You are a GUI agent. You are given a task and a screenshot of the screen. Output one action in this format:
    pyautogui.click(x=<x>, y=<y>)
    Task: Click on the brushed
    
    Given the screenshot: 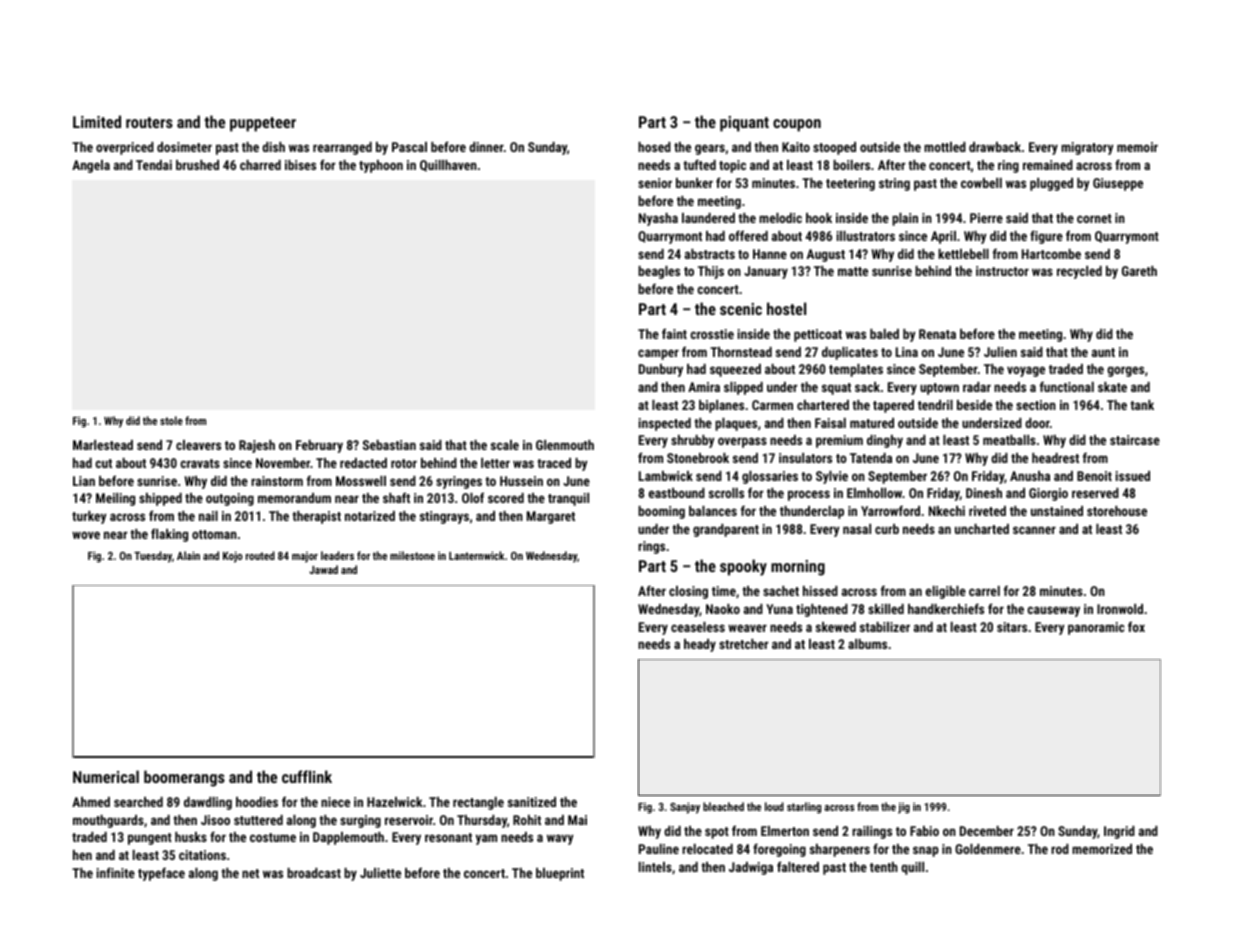 What is the action you would take?
    pyautogui.click(x=197, y=165)
